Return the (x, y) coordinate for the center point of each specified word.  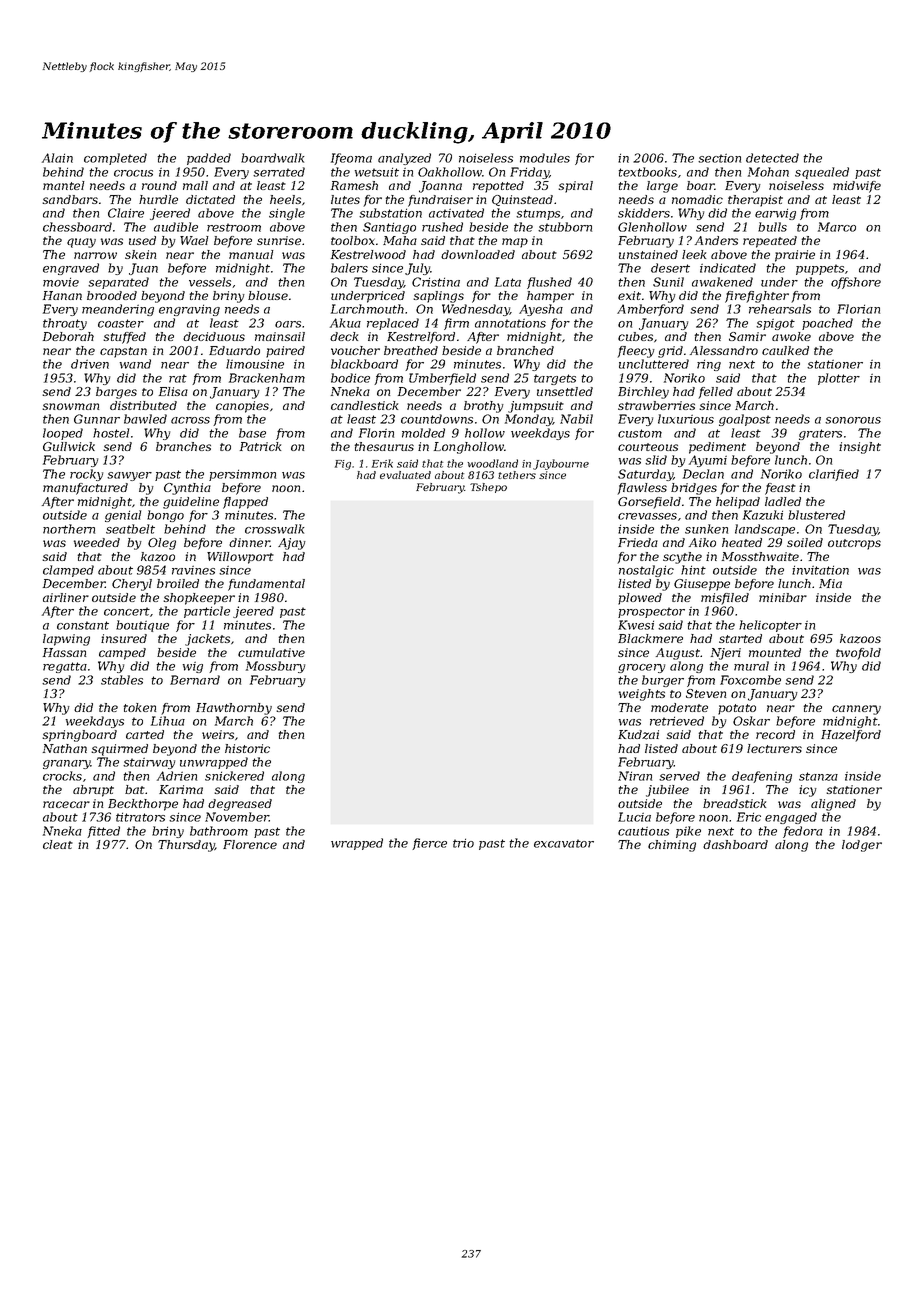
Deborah (68, 336)
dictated (210, 199)
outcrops (854, 544)
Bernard (195, 680)
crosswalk (274, 529)
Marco (837, 227)
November (237, 817)
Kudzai (638, 735)
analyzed (404, 159)
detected (772, 158)
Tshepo (488, 488)
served (679, 776)
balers (349, 268)
